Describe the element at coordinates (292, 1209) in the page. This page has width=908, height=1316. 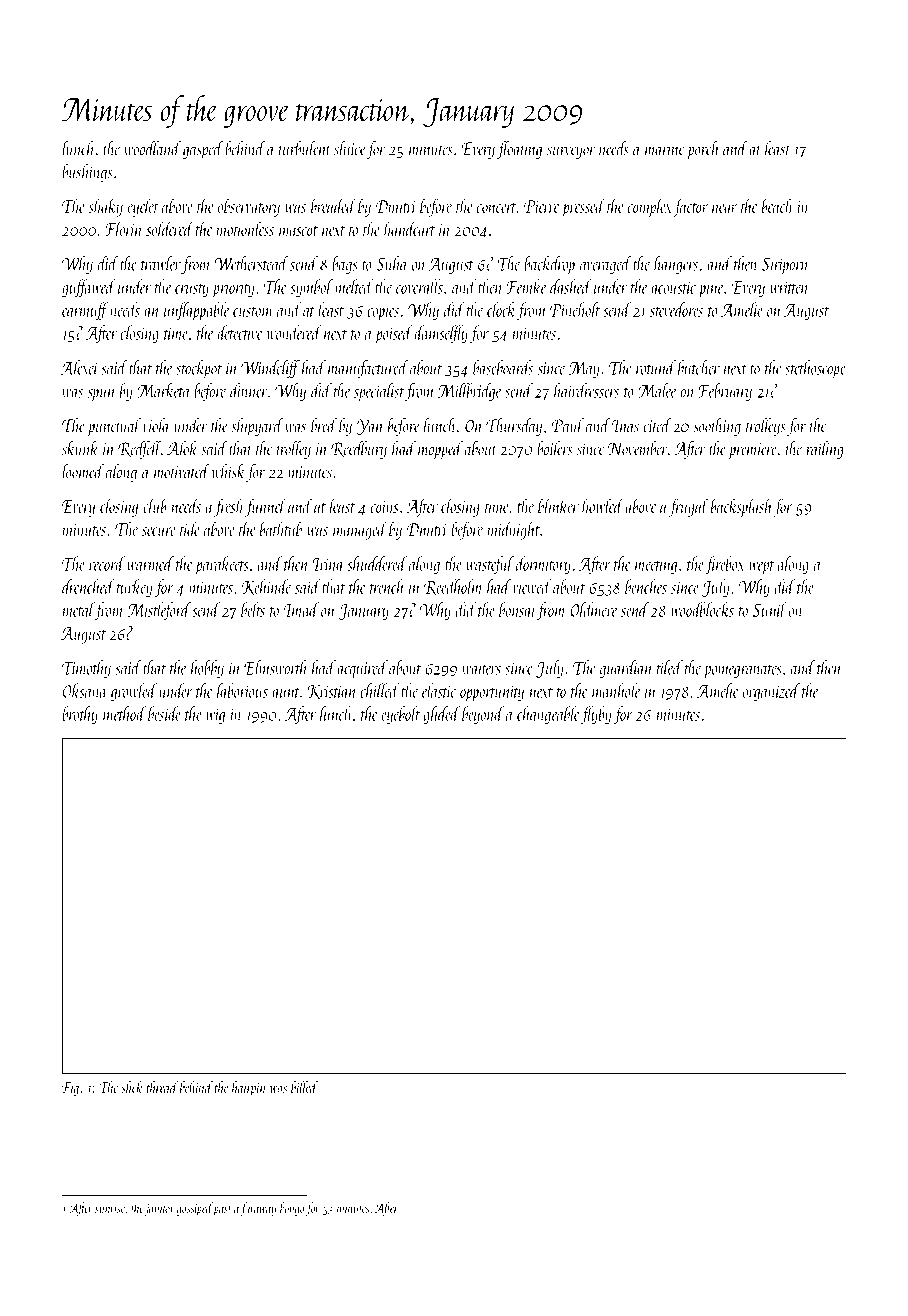
I see `bongo` at that location.
